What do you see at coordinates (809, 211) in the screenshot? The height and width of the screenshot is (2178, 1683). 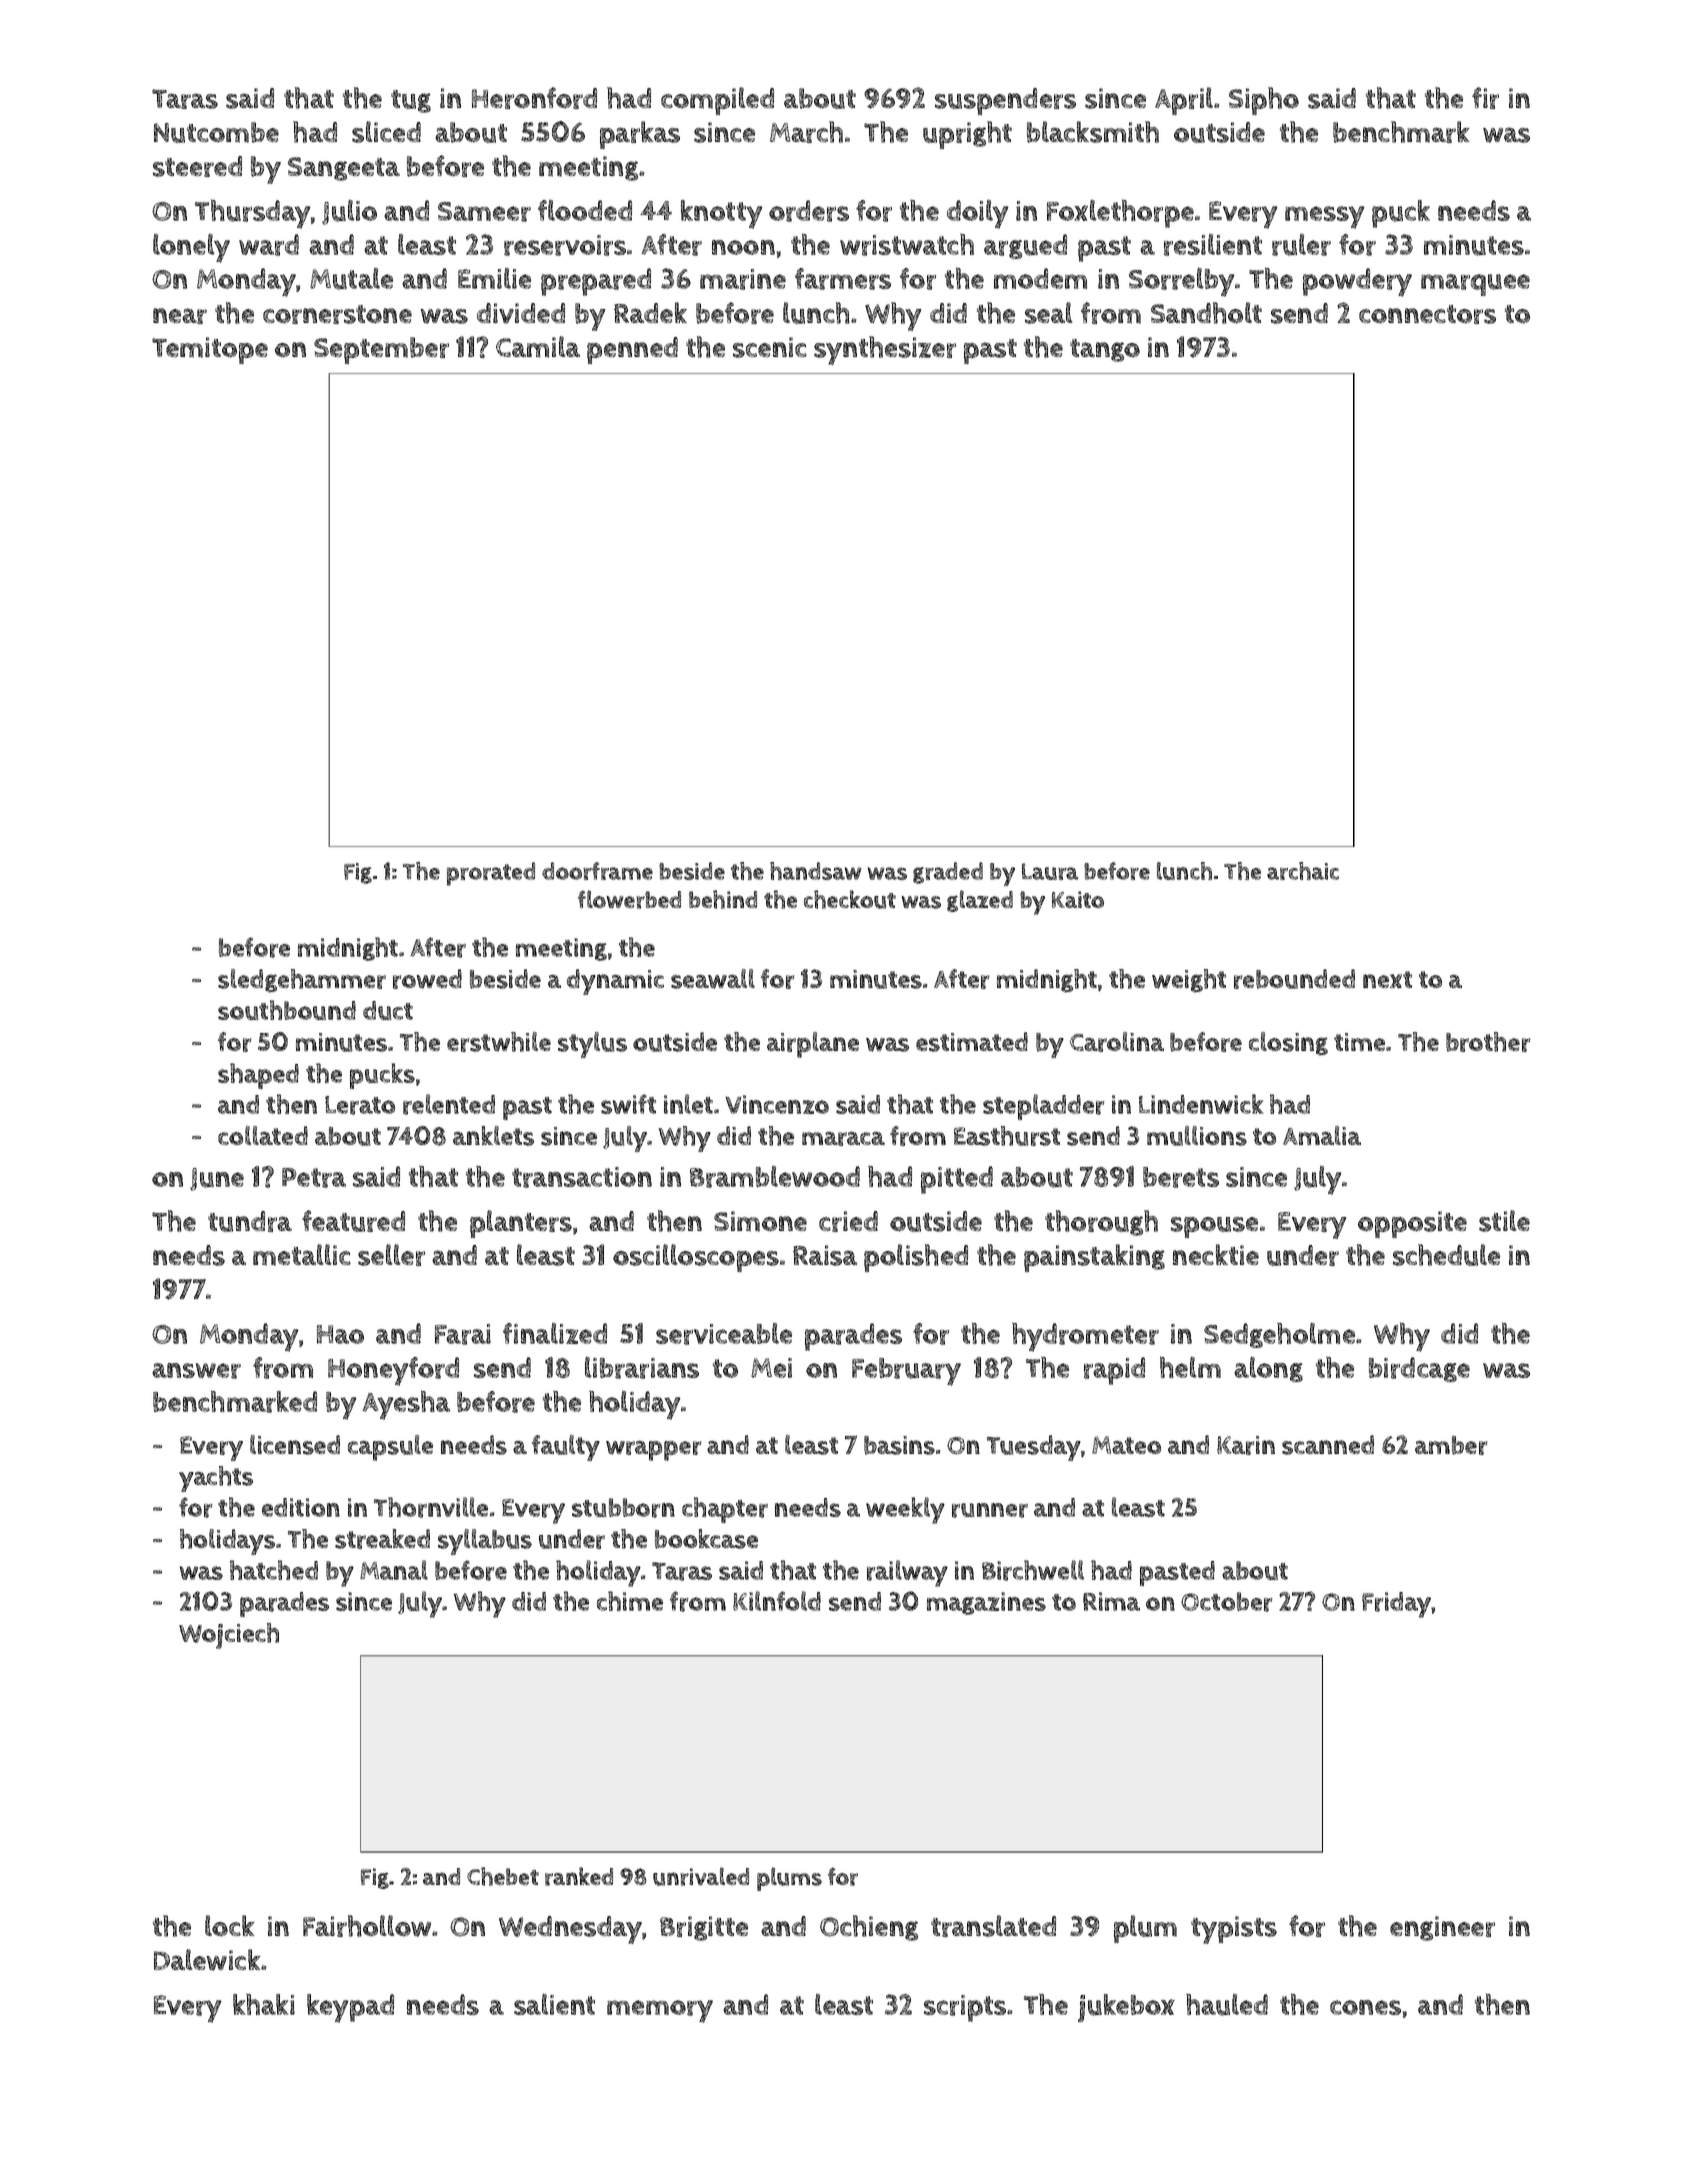 I see `orders` at bounding box center [809, 211].
